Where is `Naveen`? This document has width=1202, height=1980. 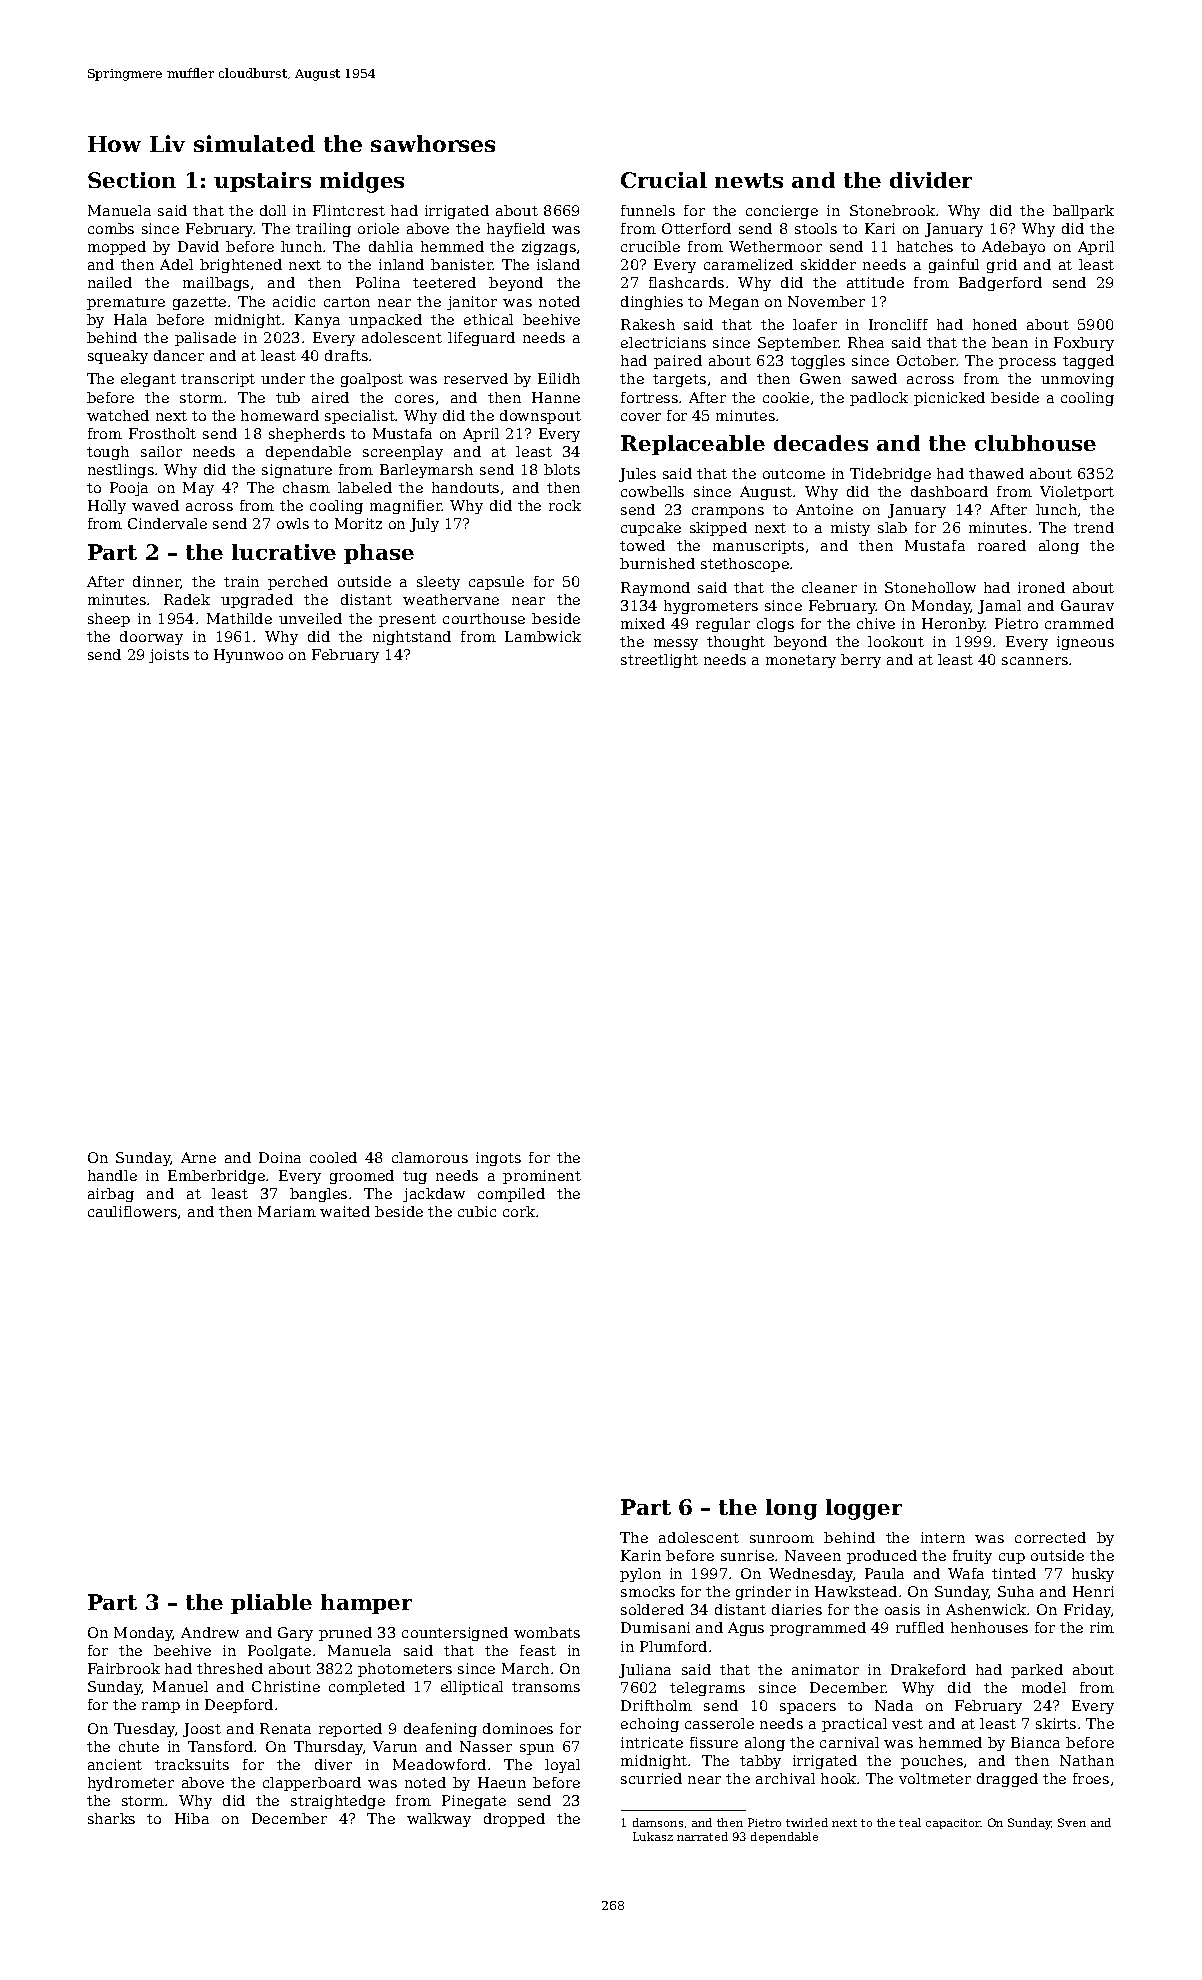
Naveen is located at coordinates (813, 1555).
